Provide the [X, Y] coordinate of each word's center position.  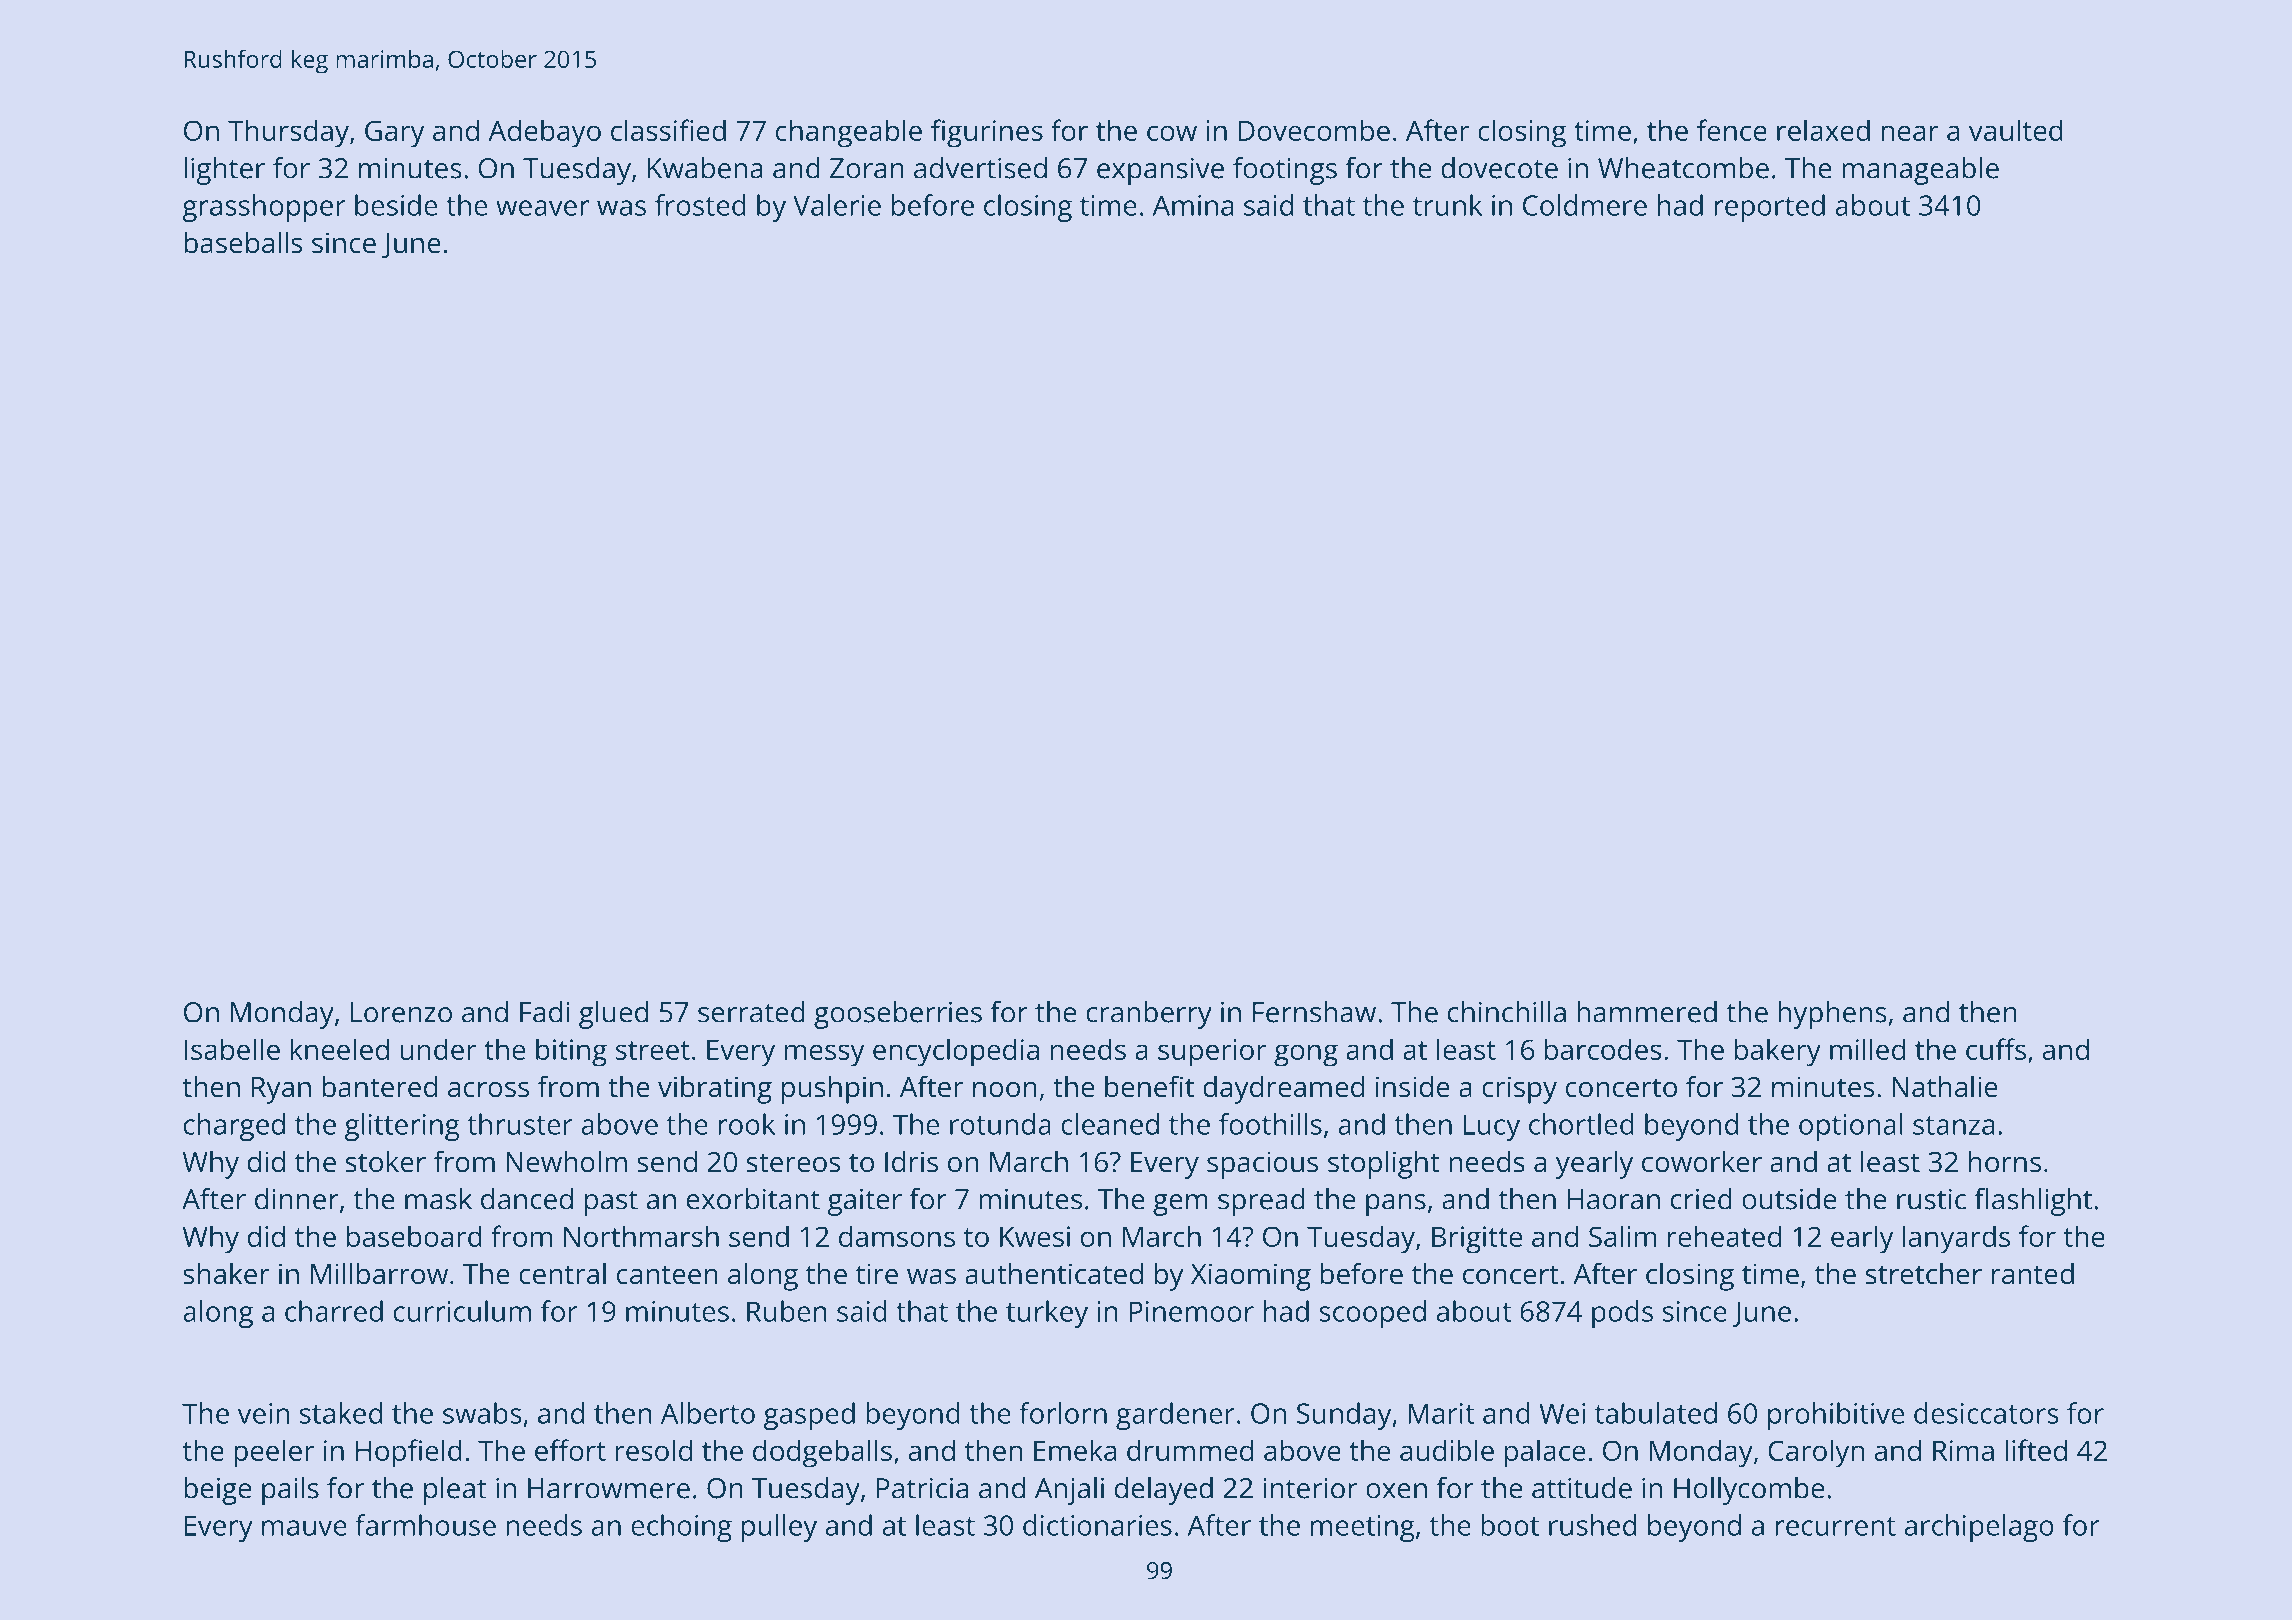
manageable [1920, 171]
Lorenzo [401, 1012]
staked [341, 1413]
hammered [1647, 1012]
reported [1769, 208]
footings [1285, 171]
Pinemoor [1191, 1311]
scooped [1372, 1314]
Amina [1193, 205]
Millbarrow [379, 1273]
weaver [542, 208]
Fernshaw [1314, 1012]
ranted [2033, 1273]
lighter [224, 171]
